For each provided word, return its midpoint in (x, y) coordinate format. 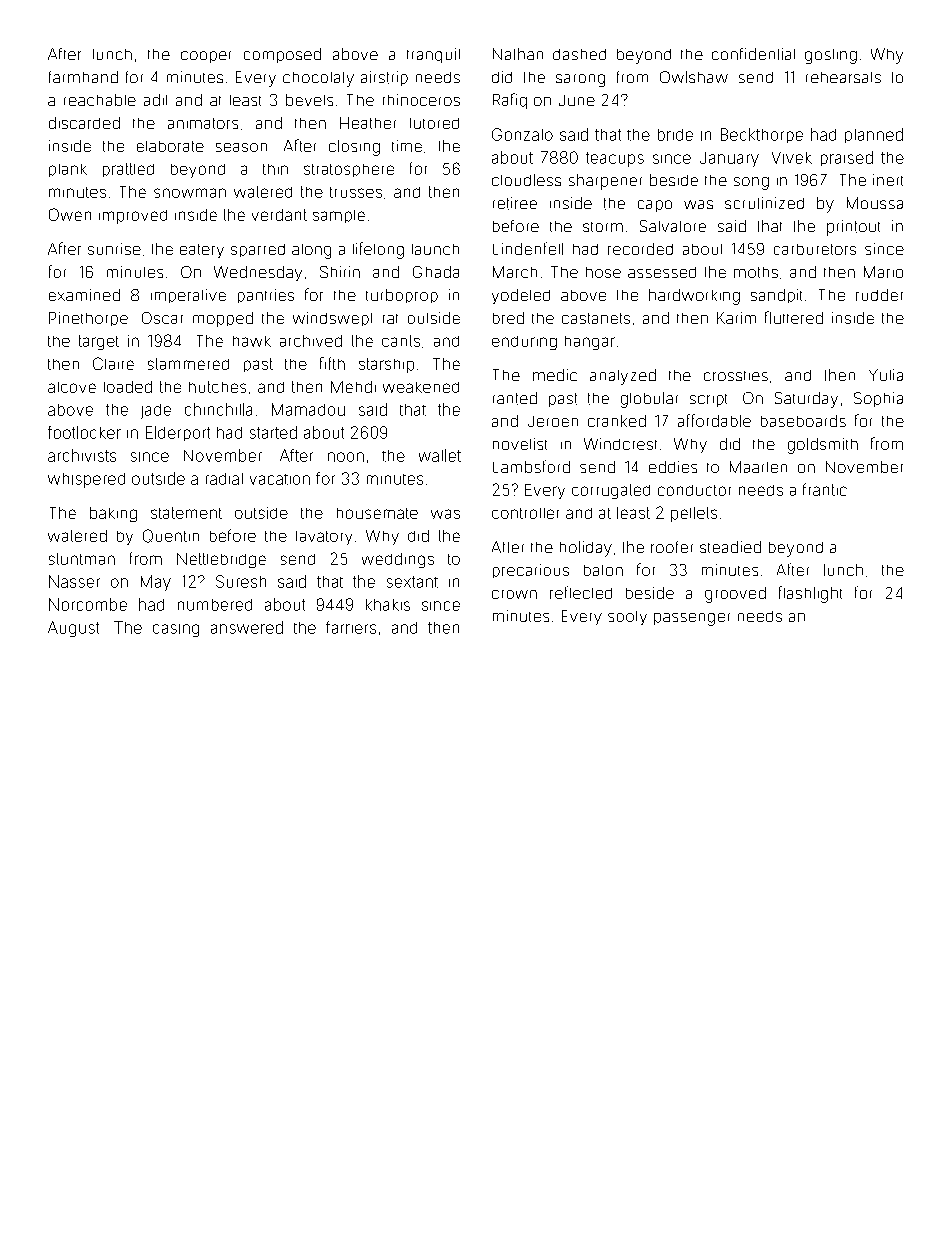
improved (133, 217)
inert (888, 180)
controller (525, 513)
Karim (736, 318)
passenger (692, 619)
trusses (356, 192)
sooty (627, 618)
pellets (694, 514)
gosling (831, 56)
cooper (206, 57)
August (73, 629)
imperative (188, 296)
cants (401, 341)
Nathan (518, 54)
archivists (82, 455)
